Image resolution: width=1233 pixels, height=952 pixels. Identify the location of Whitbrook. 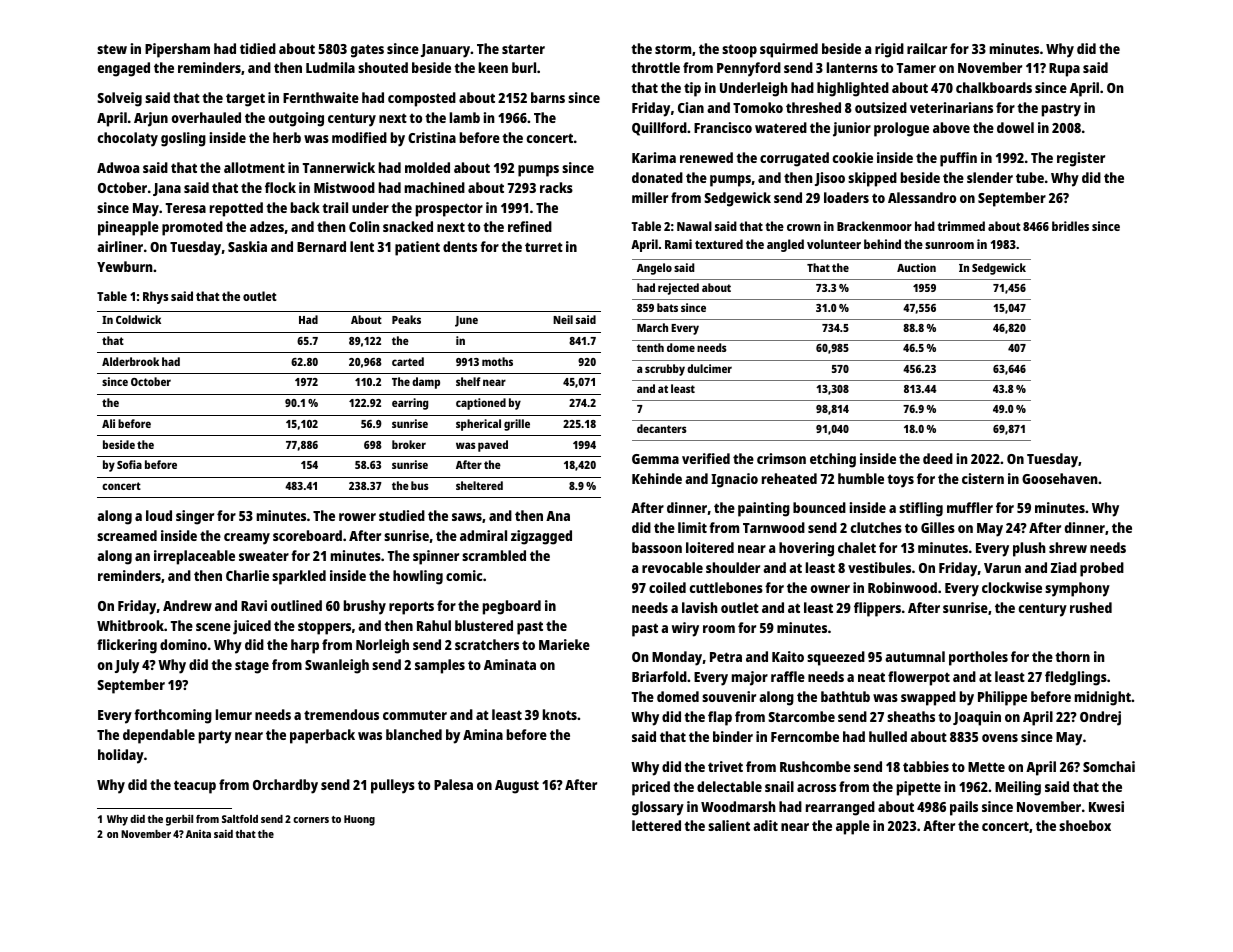
(130, 625).
